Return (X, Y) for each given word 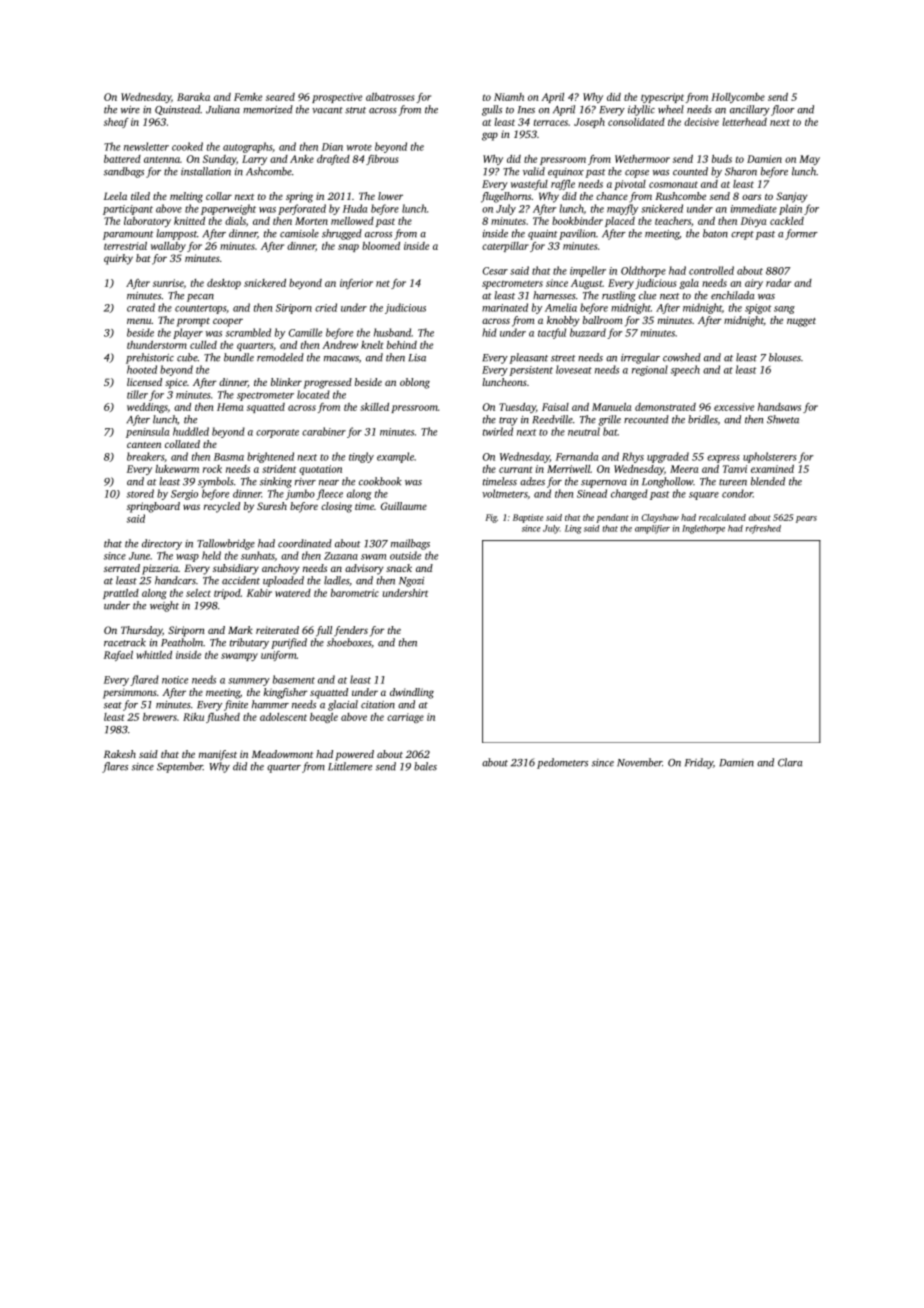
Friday (699, 763)
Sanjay (792, 197)
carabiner (324, 431)
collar (219, 196)
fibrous (382, 160)
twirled (498, 431)
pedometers (562, 763)
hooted (142, 369)
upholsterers (770, 457)
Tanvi (735, 469)
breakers (145, 456)
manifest (218, 755)
